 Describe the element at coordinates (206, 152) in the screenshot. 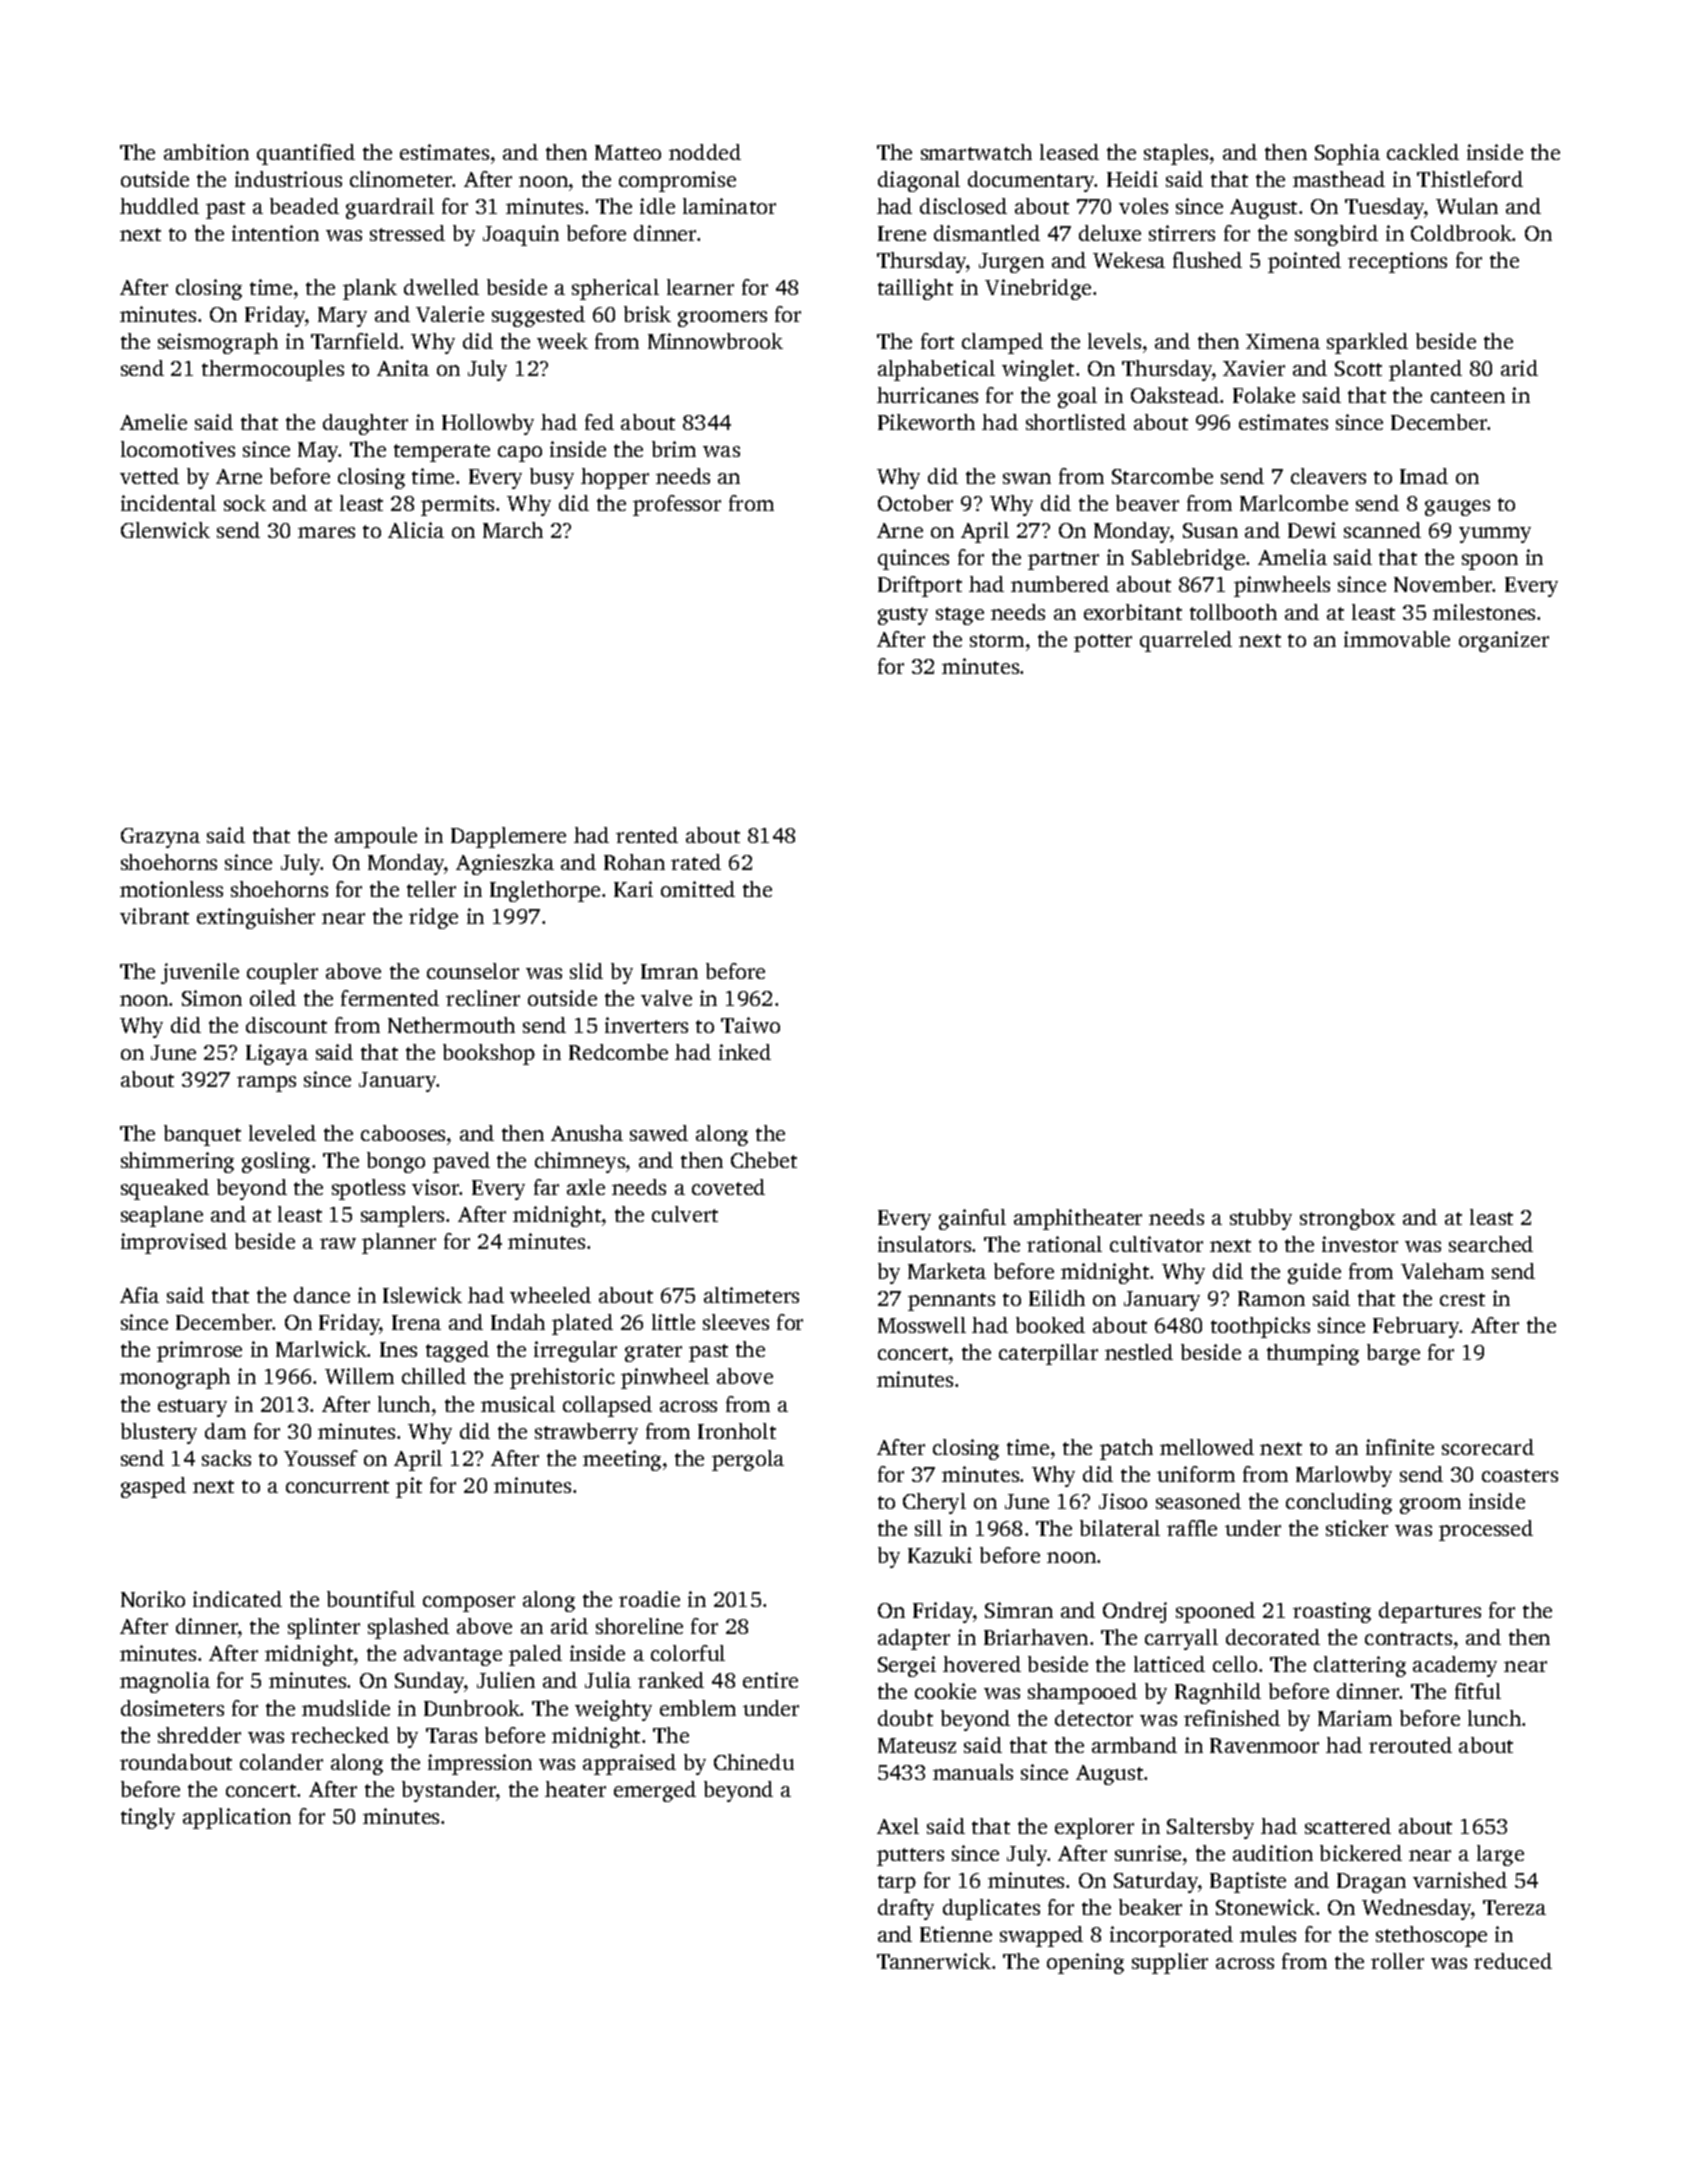

I see `ambition` at that location.
